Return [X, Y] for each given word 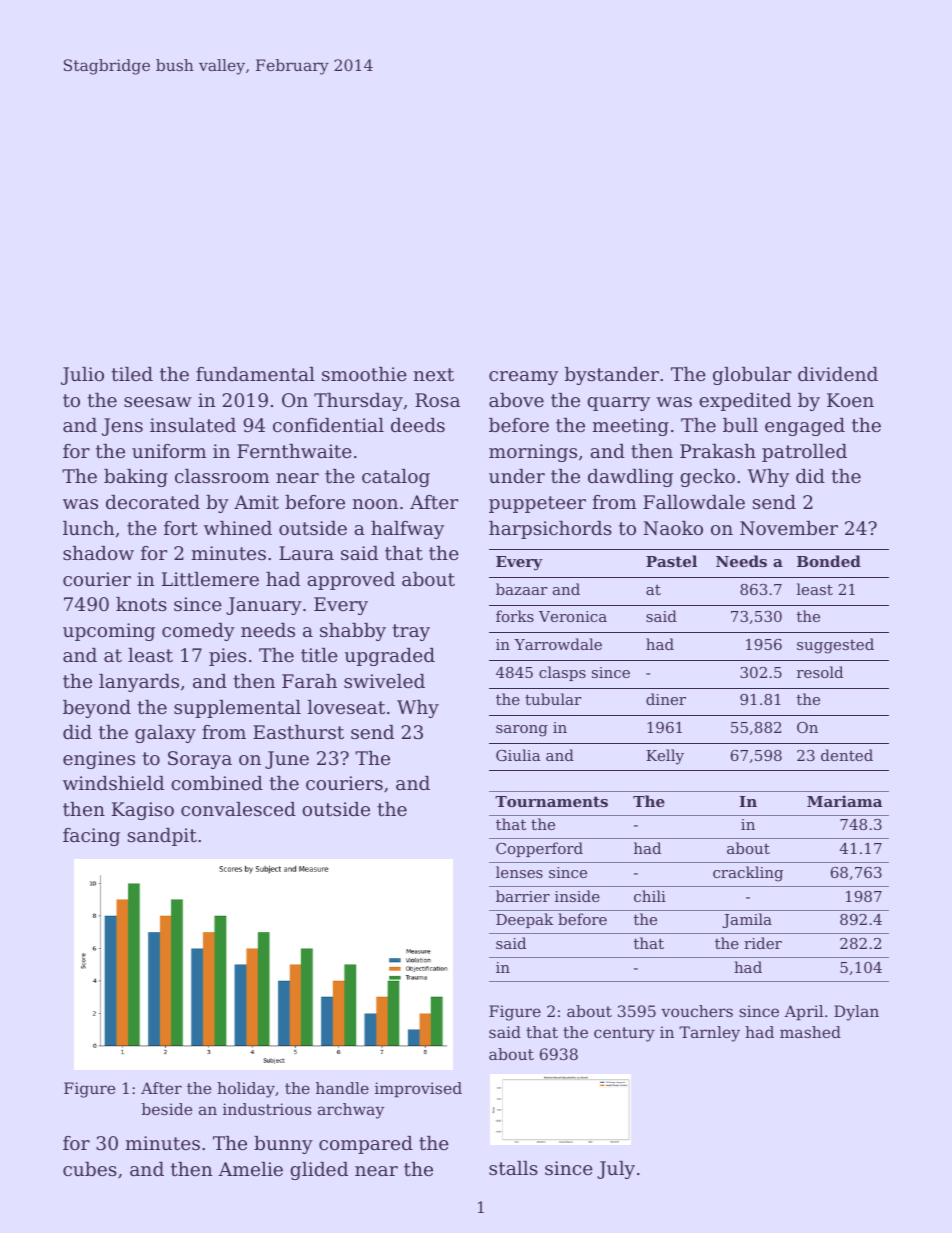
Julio [82, 376]
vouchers [697, 1011]
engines [99, 760]
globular [752, 376]
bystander [612, 376]
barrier [523, 896]
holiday [246, 1090]
